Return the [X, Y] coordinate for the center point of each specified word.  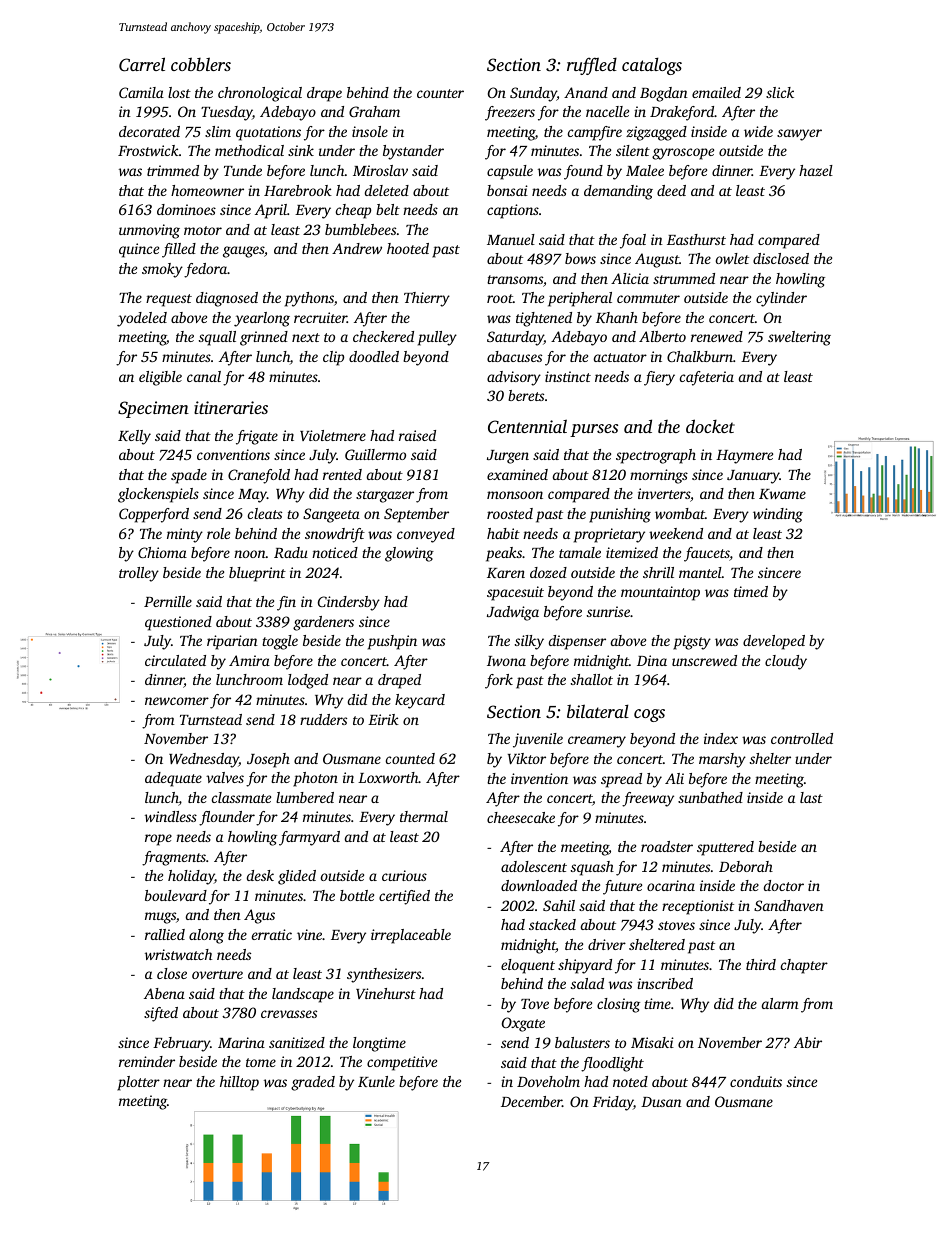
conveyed [426, 535]
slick [780, 92]
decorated [149, 131]
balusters [582, 1042]
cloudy [786, 662]
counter [440, 93]
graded [313, 1083]
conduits [756, 1081]
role [218, 533]
